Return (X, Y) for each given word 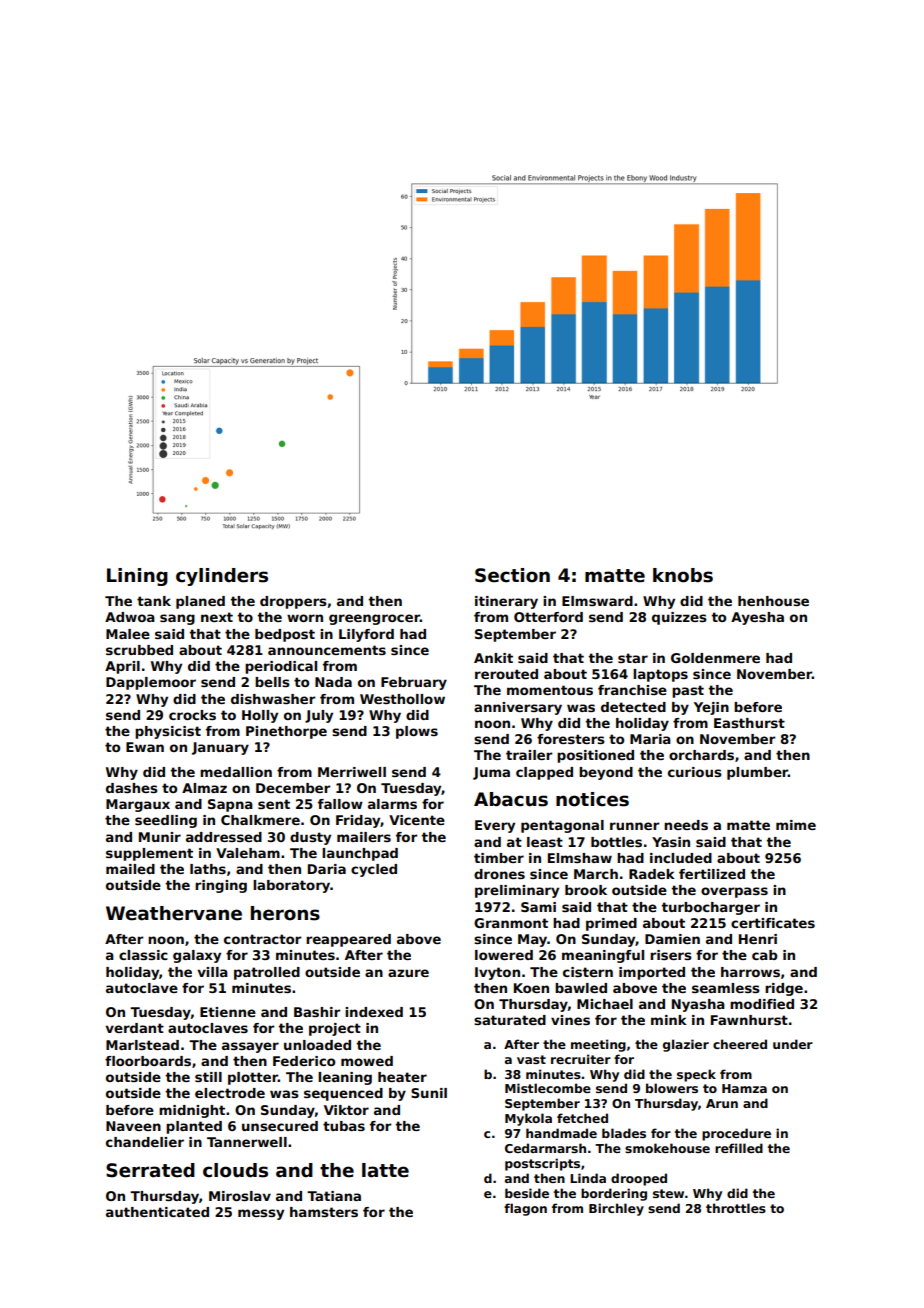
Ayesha (757, 618)
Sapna (230, 805)
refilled (739, 1148)
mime (796, 825)
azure (408, 973)
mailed (130, 869)
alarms (392, 804)
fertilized (712, 874)
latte (385, 1170)
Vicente (417, 820)
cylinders (222, 577)
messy (261, 1214)
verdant (134, 1028)
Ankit (493, 658)
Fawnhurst (749, 1020)
